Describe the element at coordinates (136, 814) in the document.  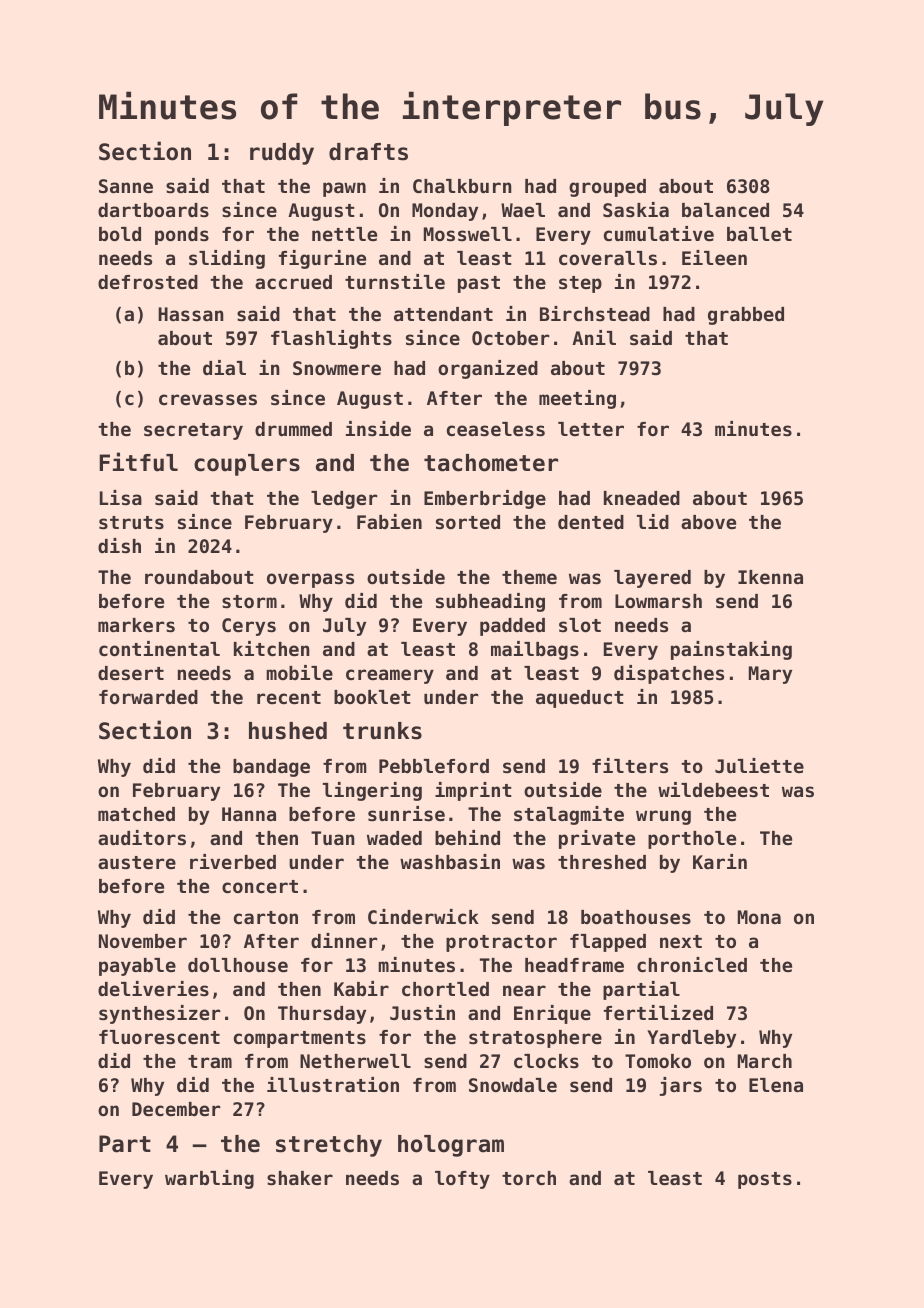
I see `matched` at that location.
